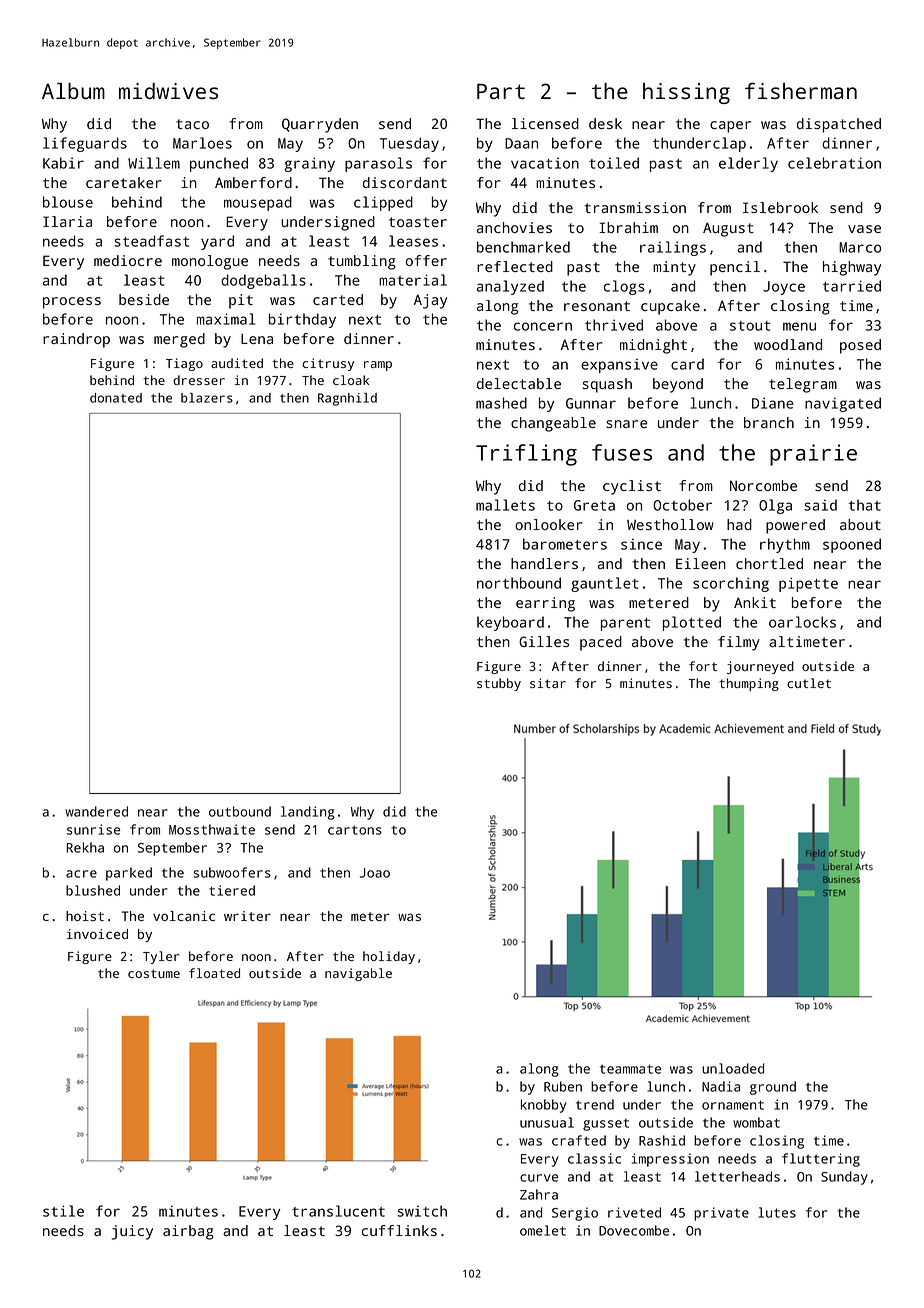 The image size is (924, 1308). Describe the element at coordinates (375, 873) in the screenshot. I see `Joao` at that location.
